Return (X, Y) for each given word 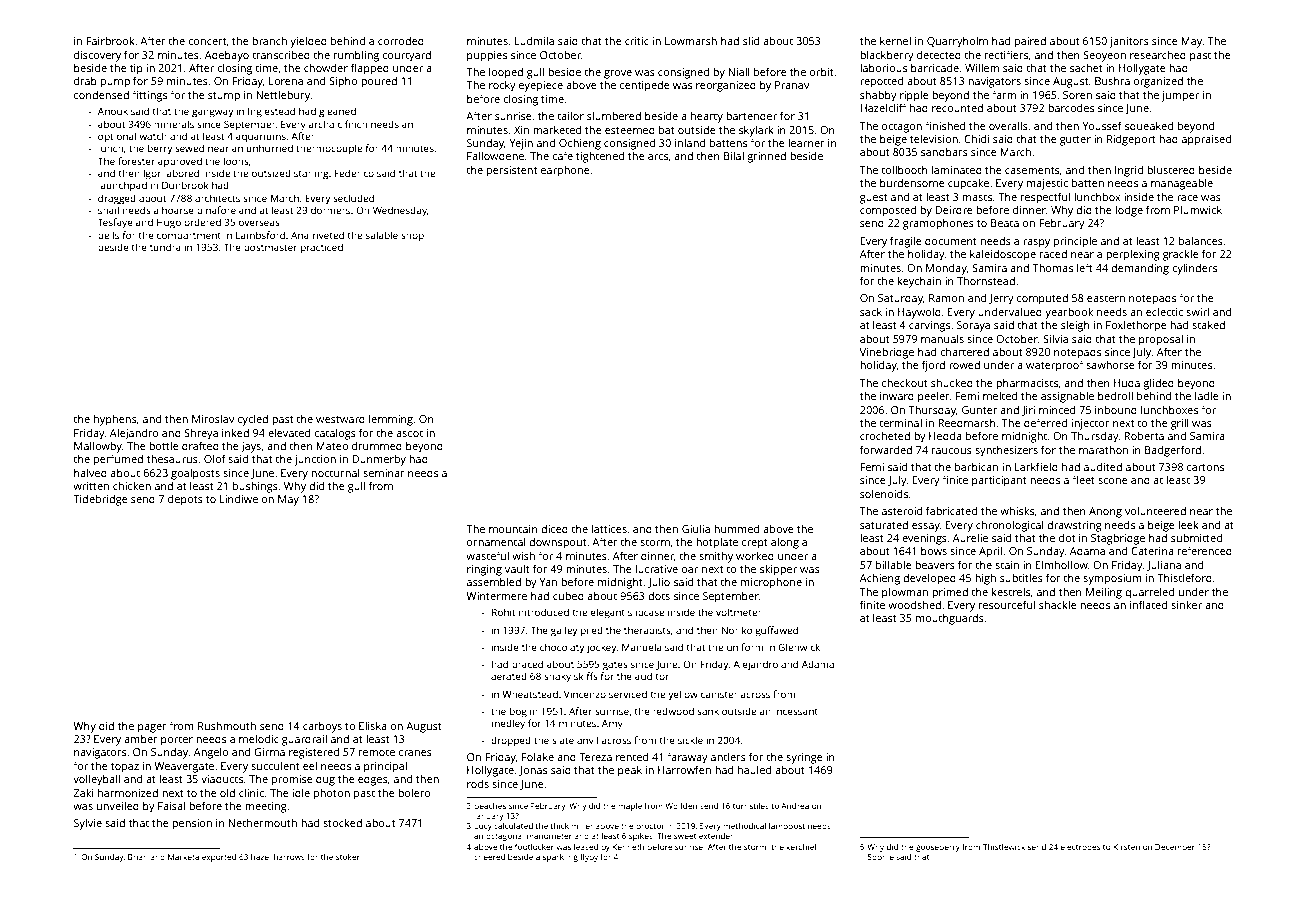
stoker (348, 857)
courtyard (407, 56)
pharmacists (1027, 384)
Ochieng (580, 144)
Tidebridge (100, 500)
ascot (409, 433)
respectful (1045, 198)
